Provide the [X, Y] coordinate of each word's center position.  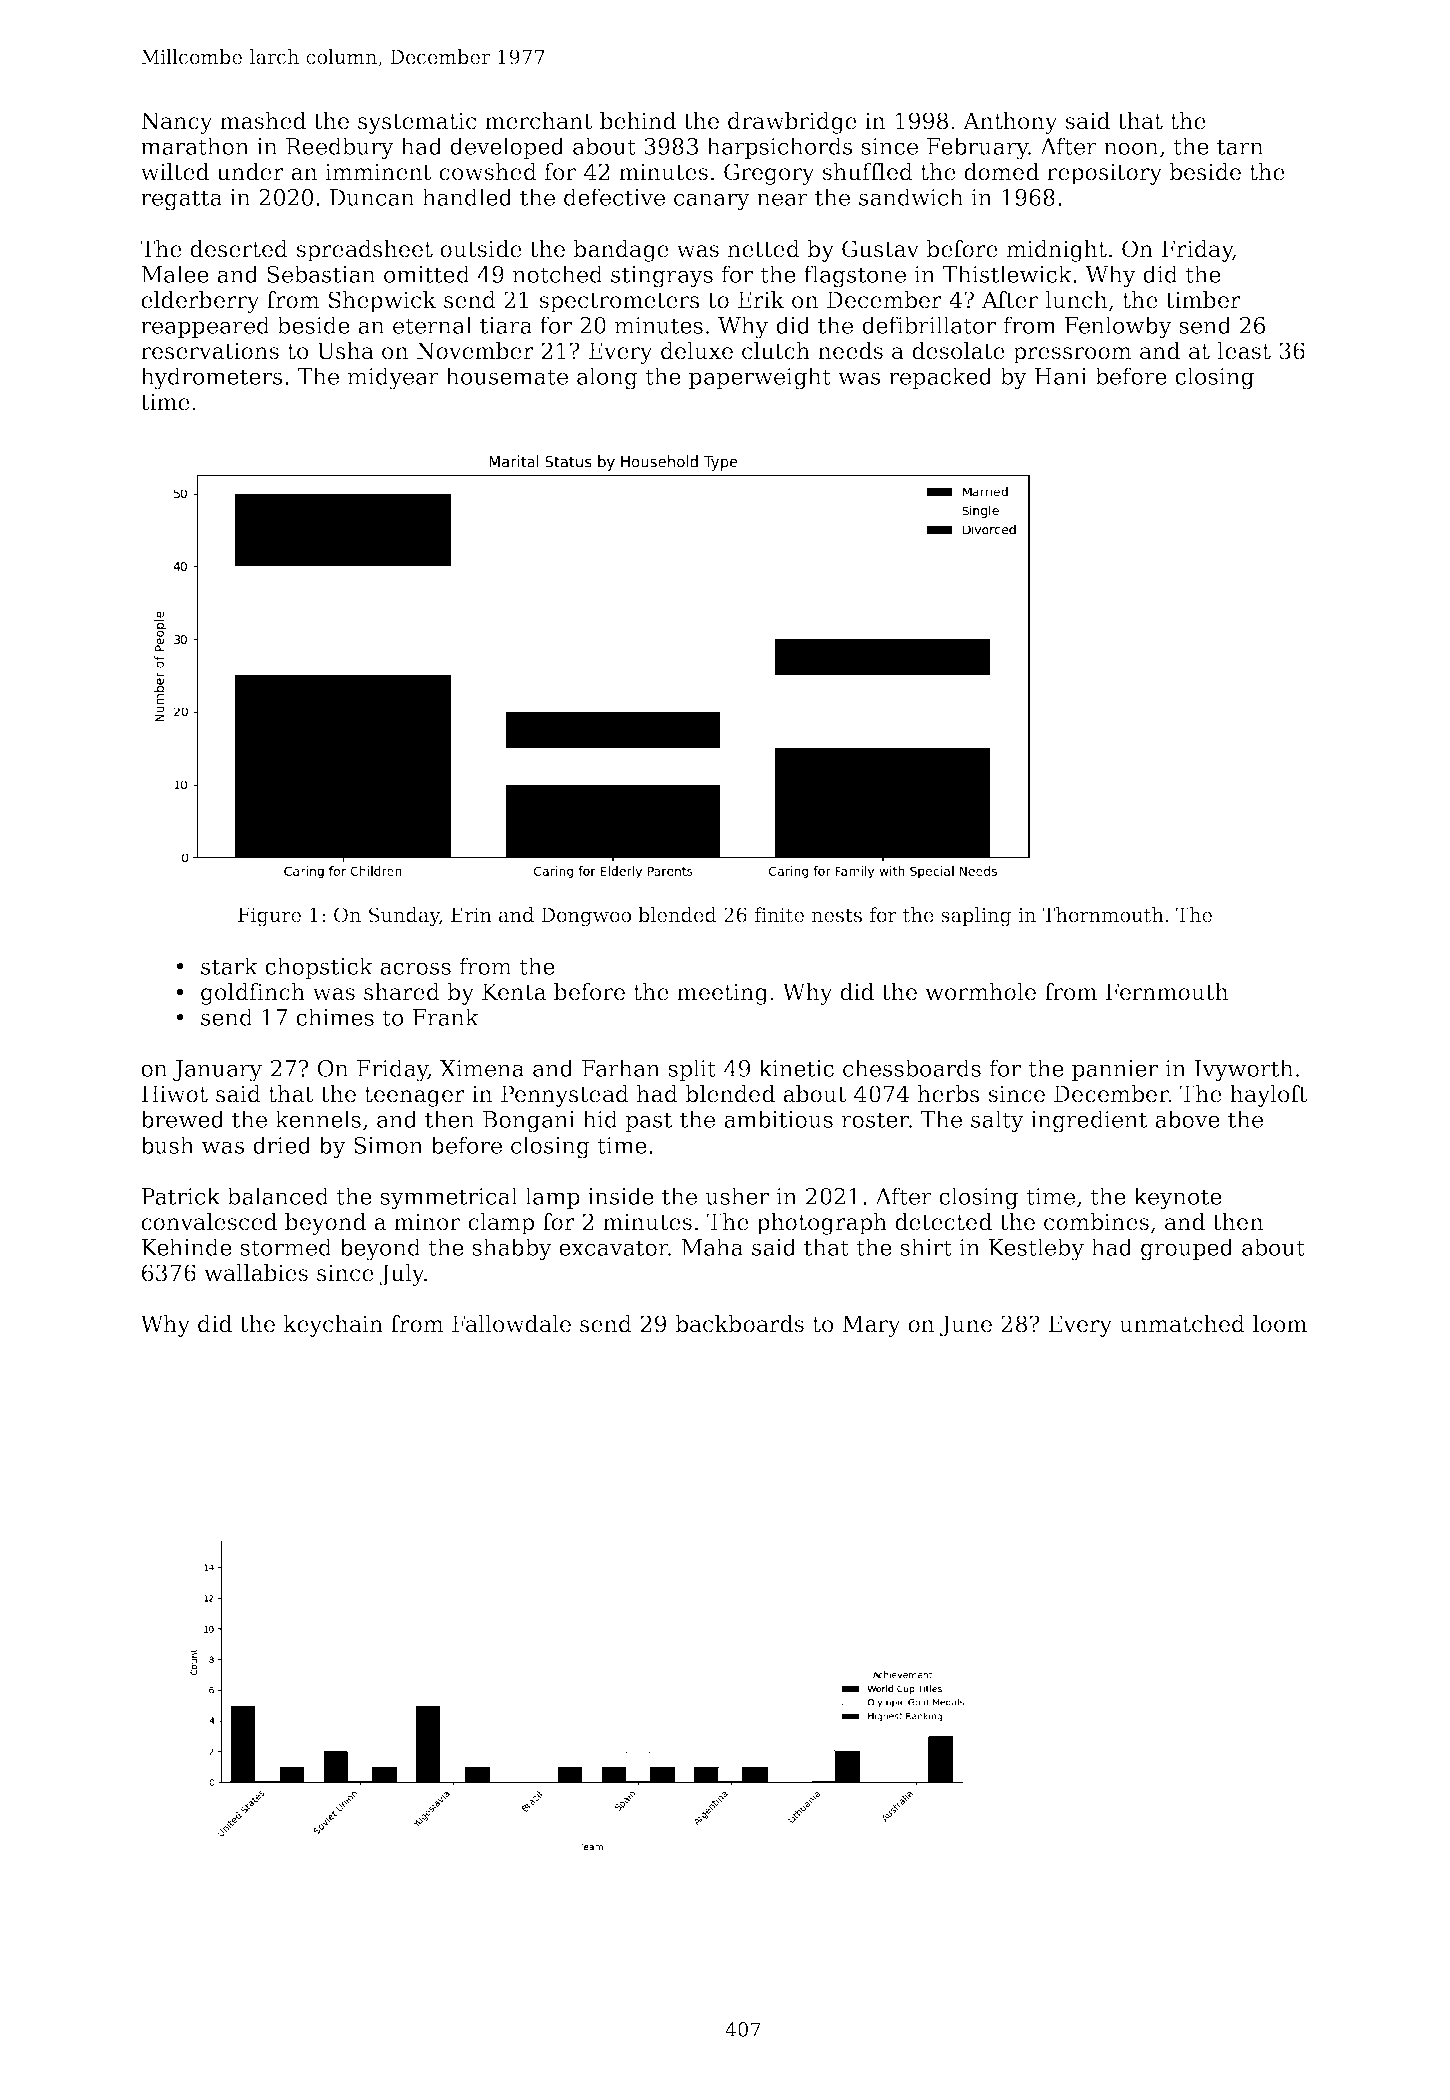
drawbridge [792, 123]
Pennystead [565, 1096]
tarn [1240, 147]
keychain [333, 1326]
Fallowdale [511, 1324]
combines [1096, 1222]
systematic [417, 123]
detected [943, 1222]
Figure [269, 917]
